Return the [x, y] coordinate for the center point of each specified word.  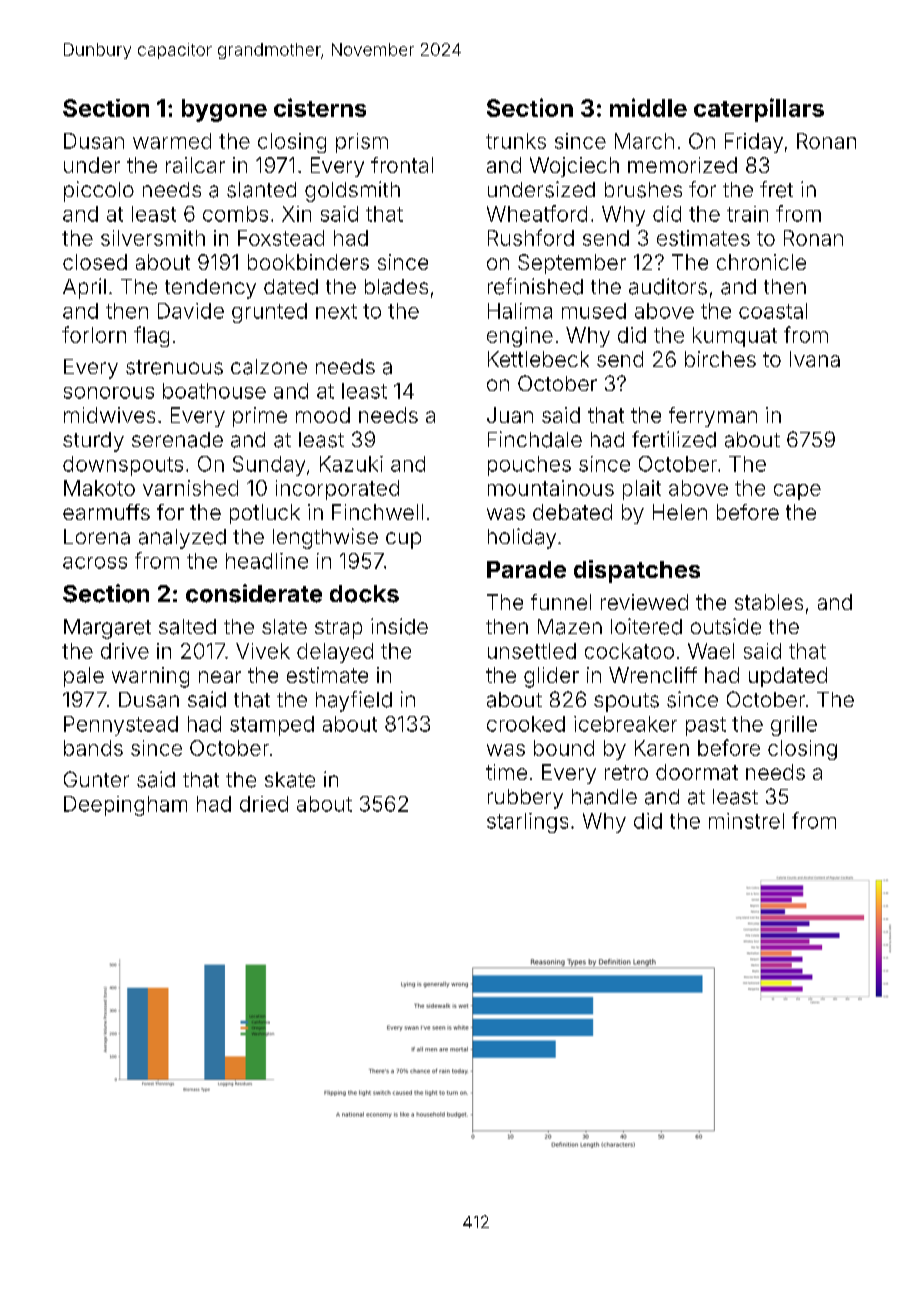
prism [362, 143]
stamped [272, 726]
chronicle [761, 262]
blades [396, 287]
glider [551, 677]
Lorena [97, 537]
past [706, 726]
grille [794, 726]
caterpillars [759, 110]
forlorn [94, 334]
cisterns [320, 107]
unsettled [532, 651]
